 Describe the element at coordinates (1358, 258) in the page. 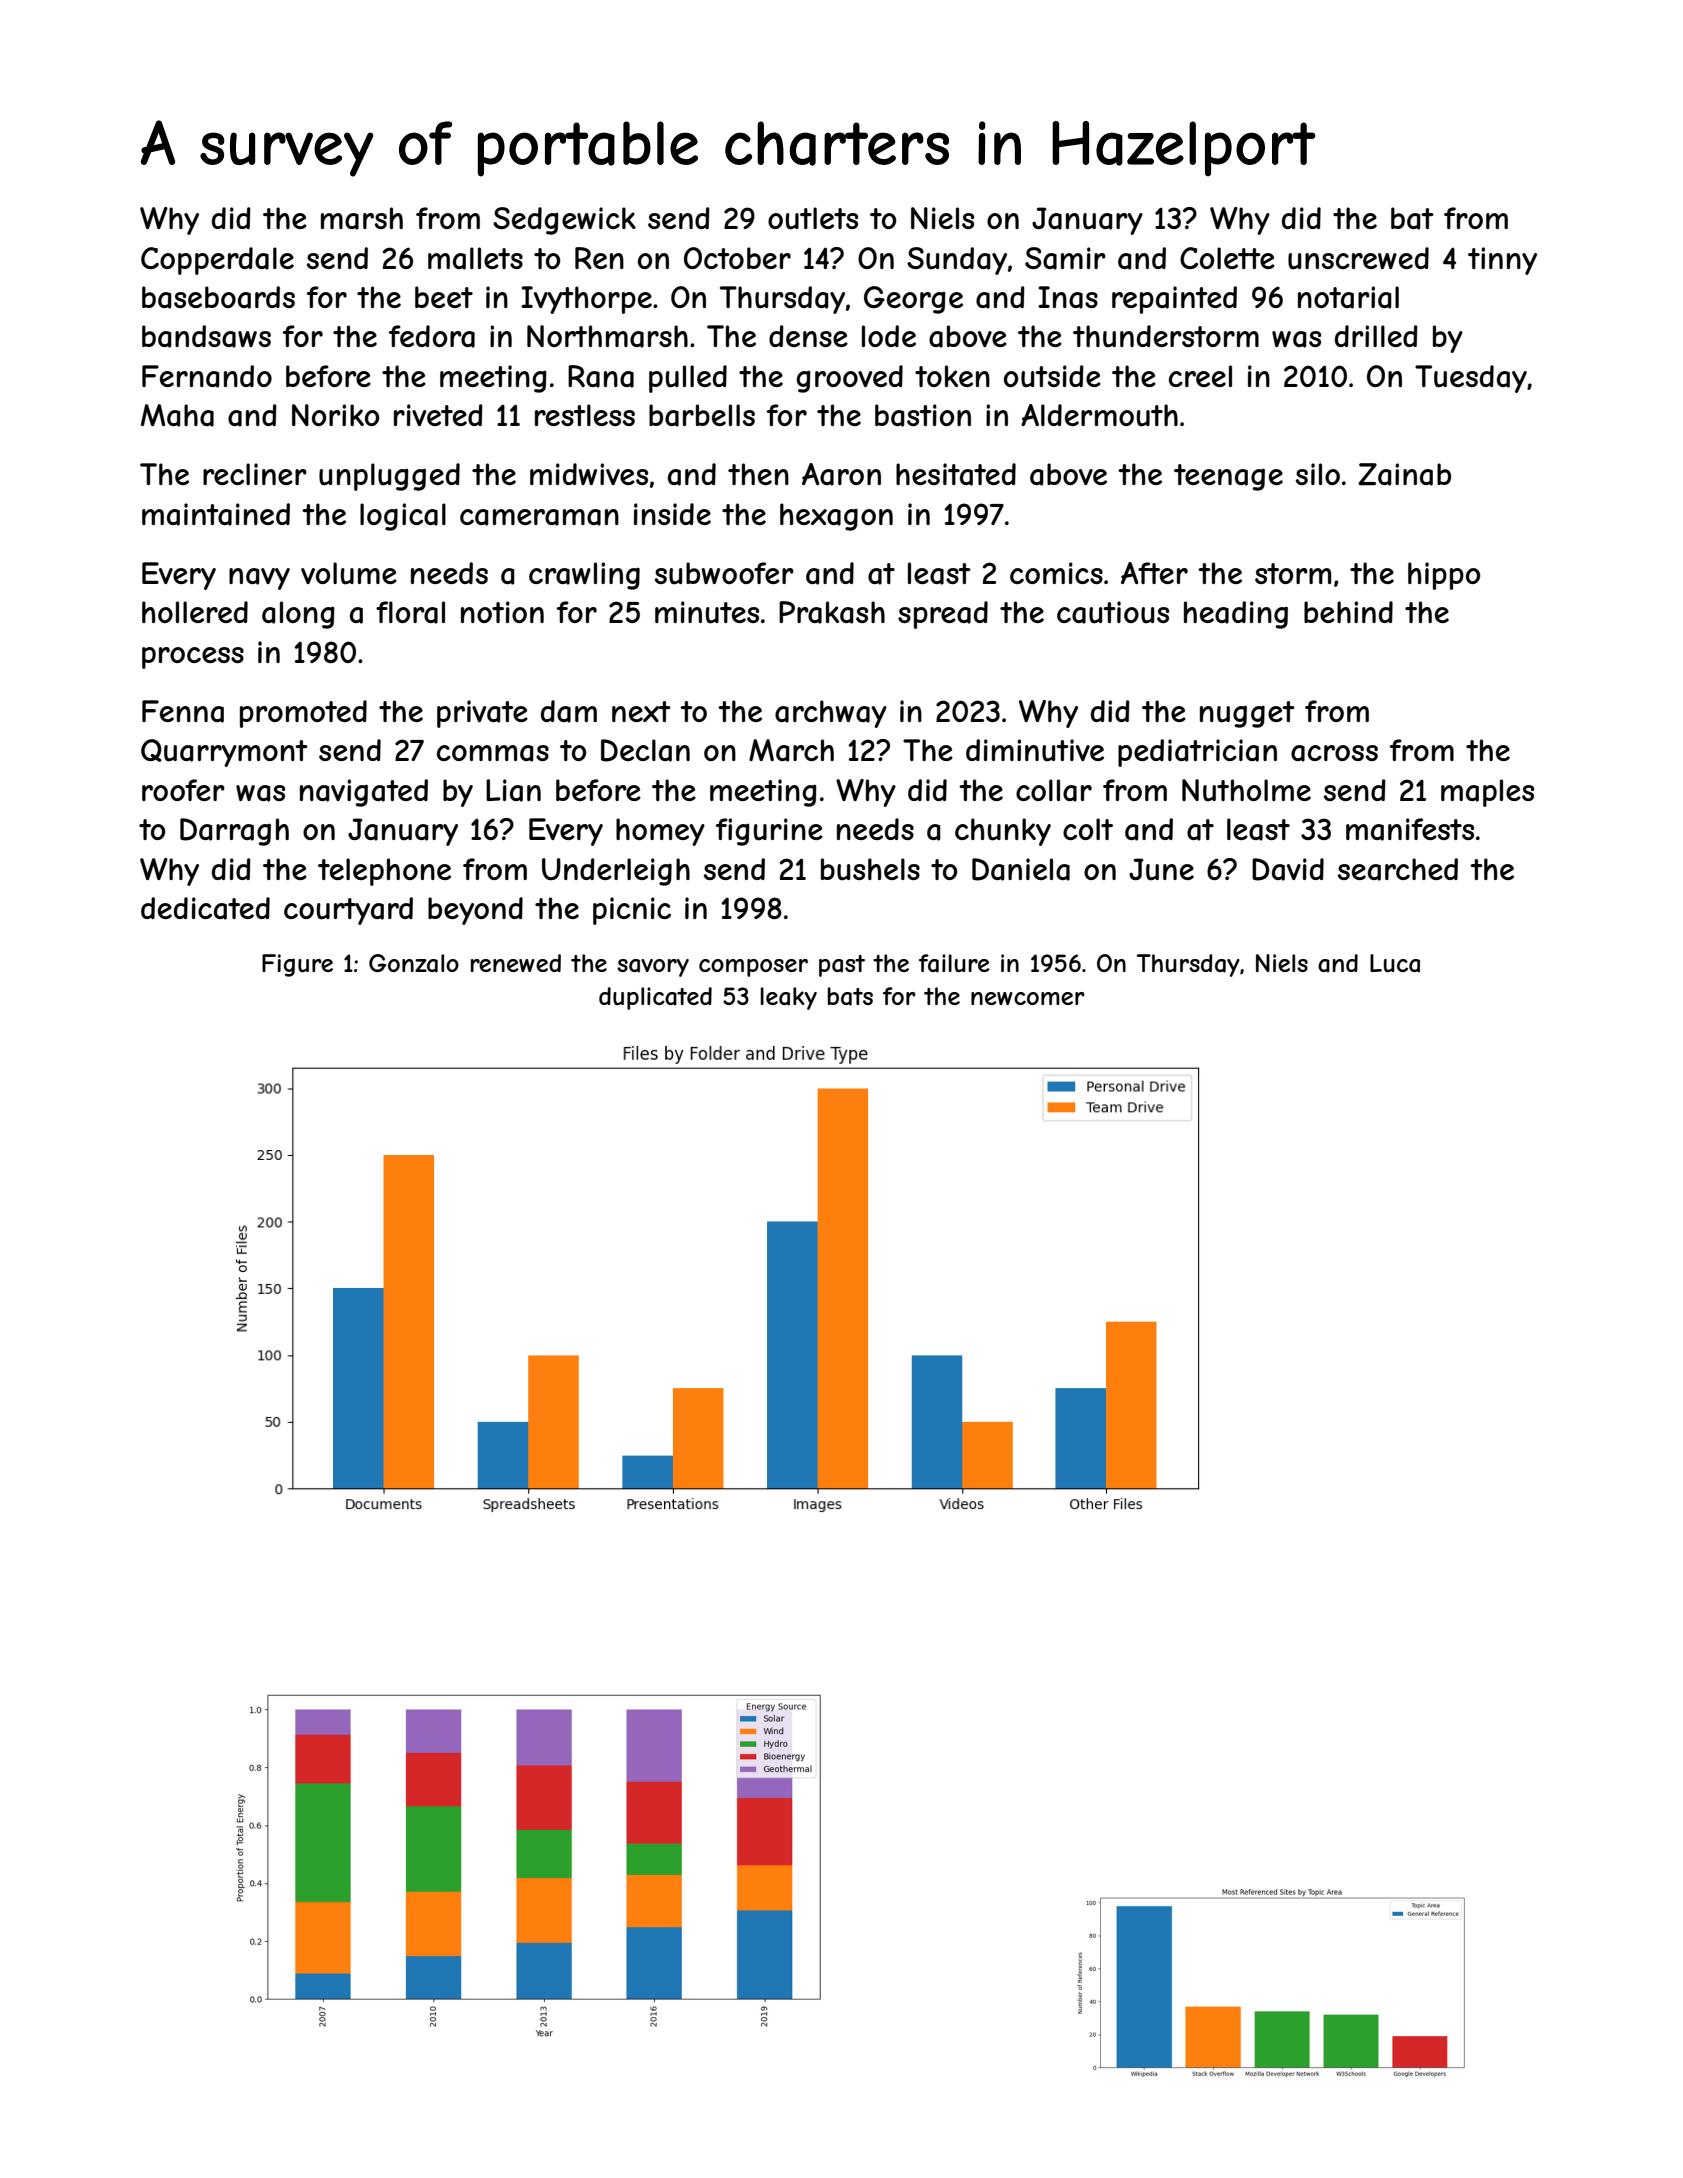

I see `unscrewed` at that location.
